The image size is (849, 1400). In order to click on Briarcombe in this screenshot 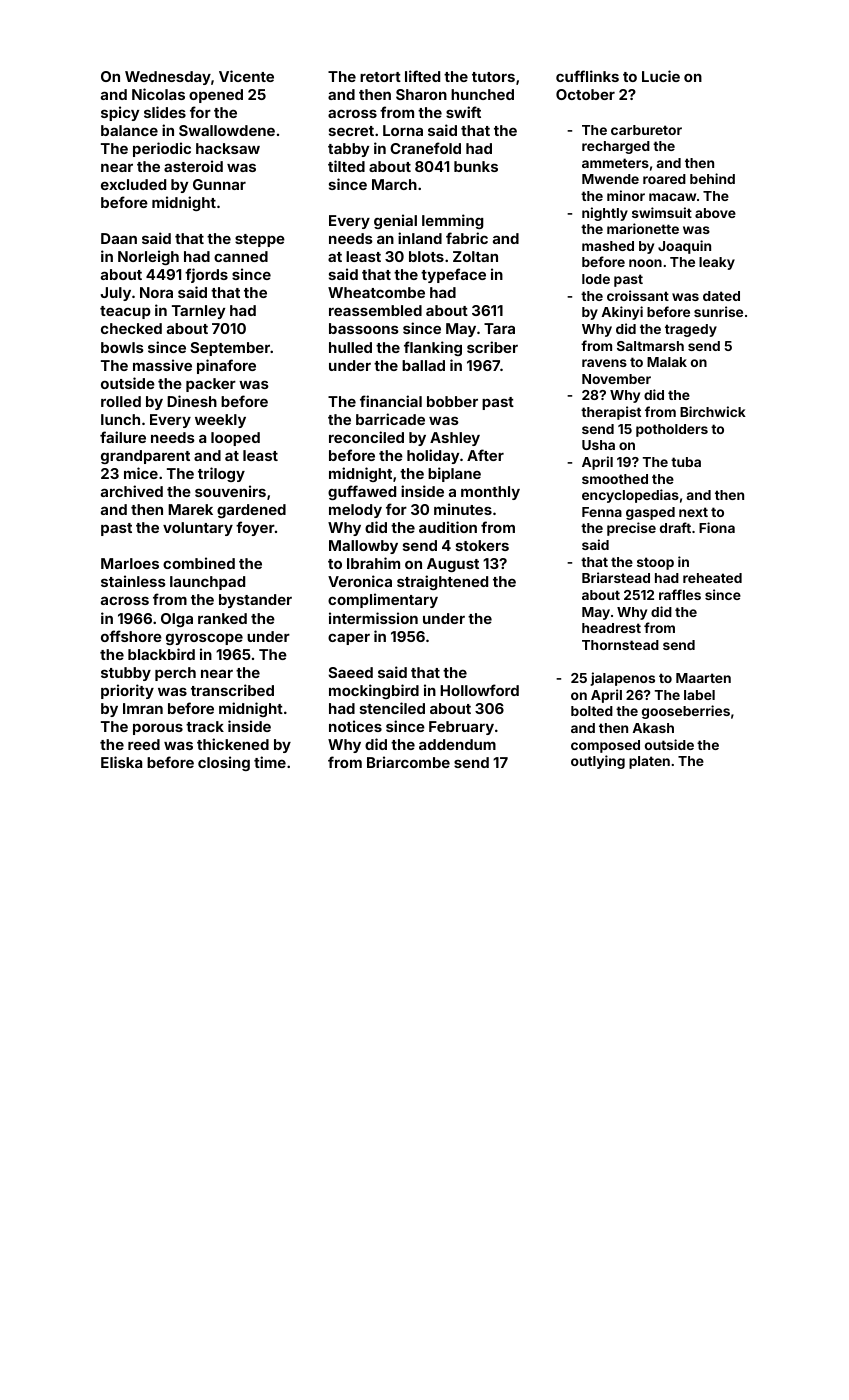, I will do `click(408, 762)`.
